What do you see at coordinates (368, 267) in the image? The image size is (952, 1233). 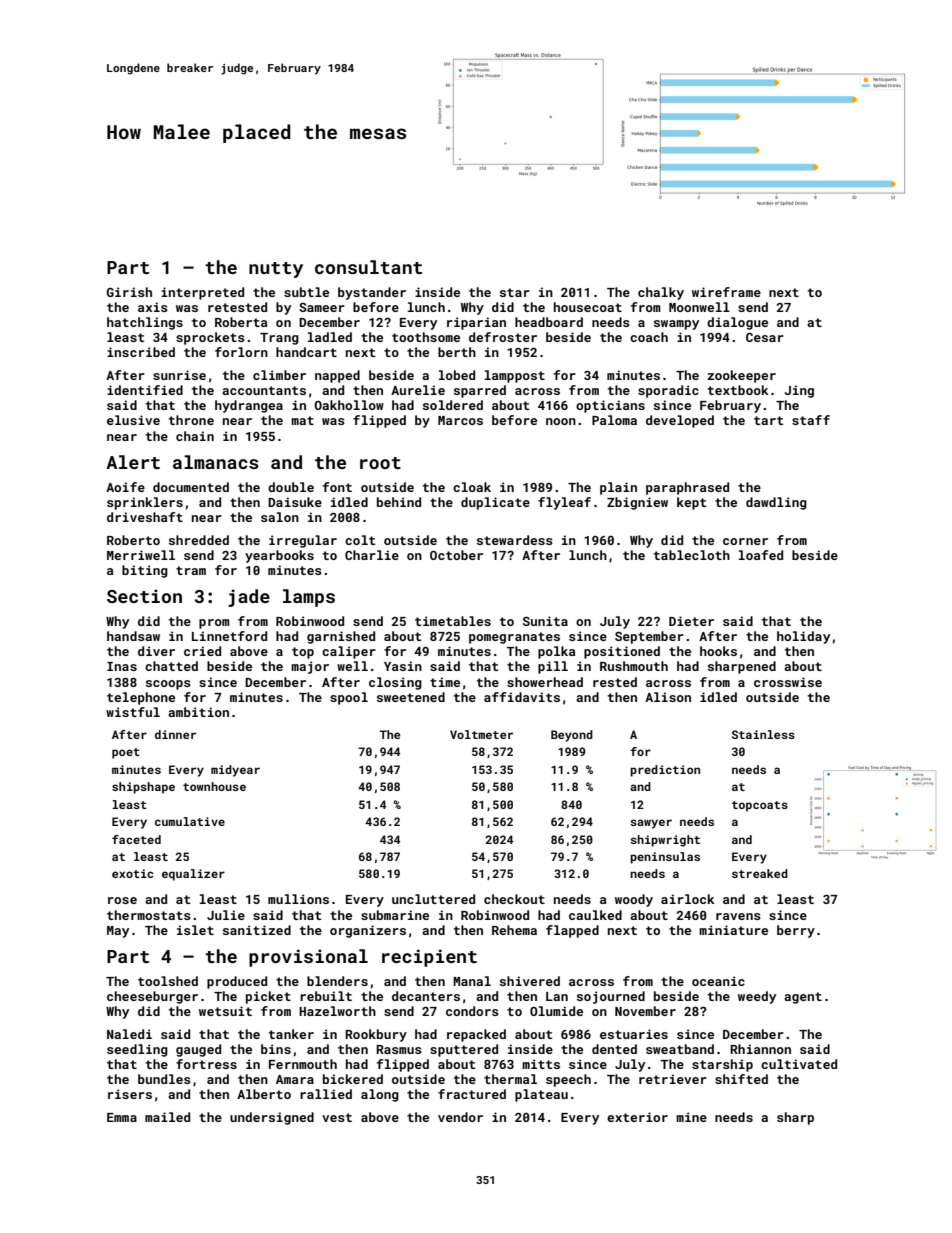 I see `consultant` at bounding box center [368, 267].
